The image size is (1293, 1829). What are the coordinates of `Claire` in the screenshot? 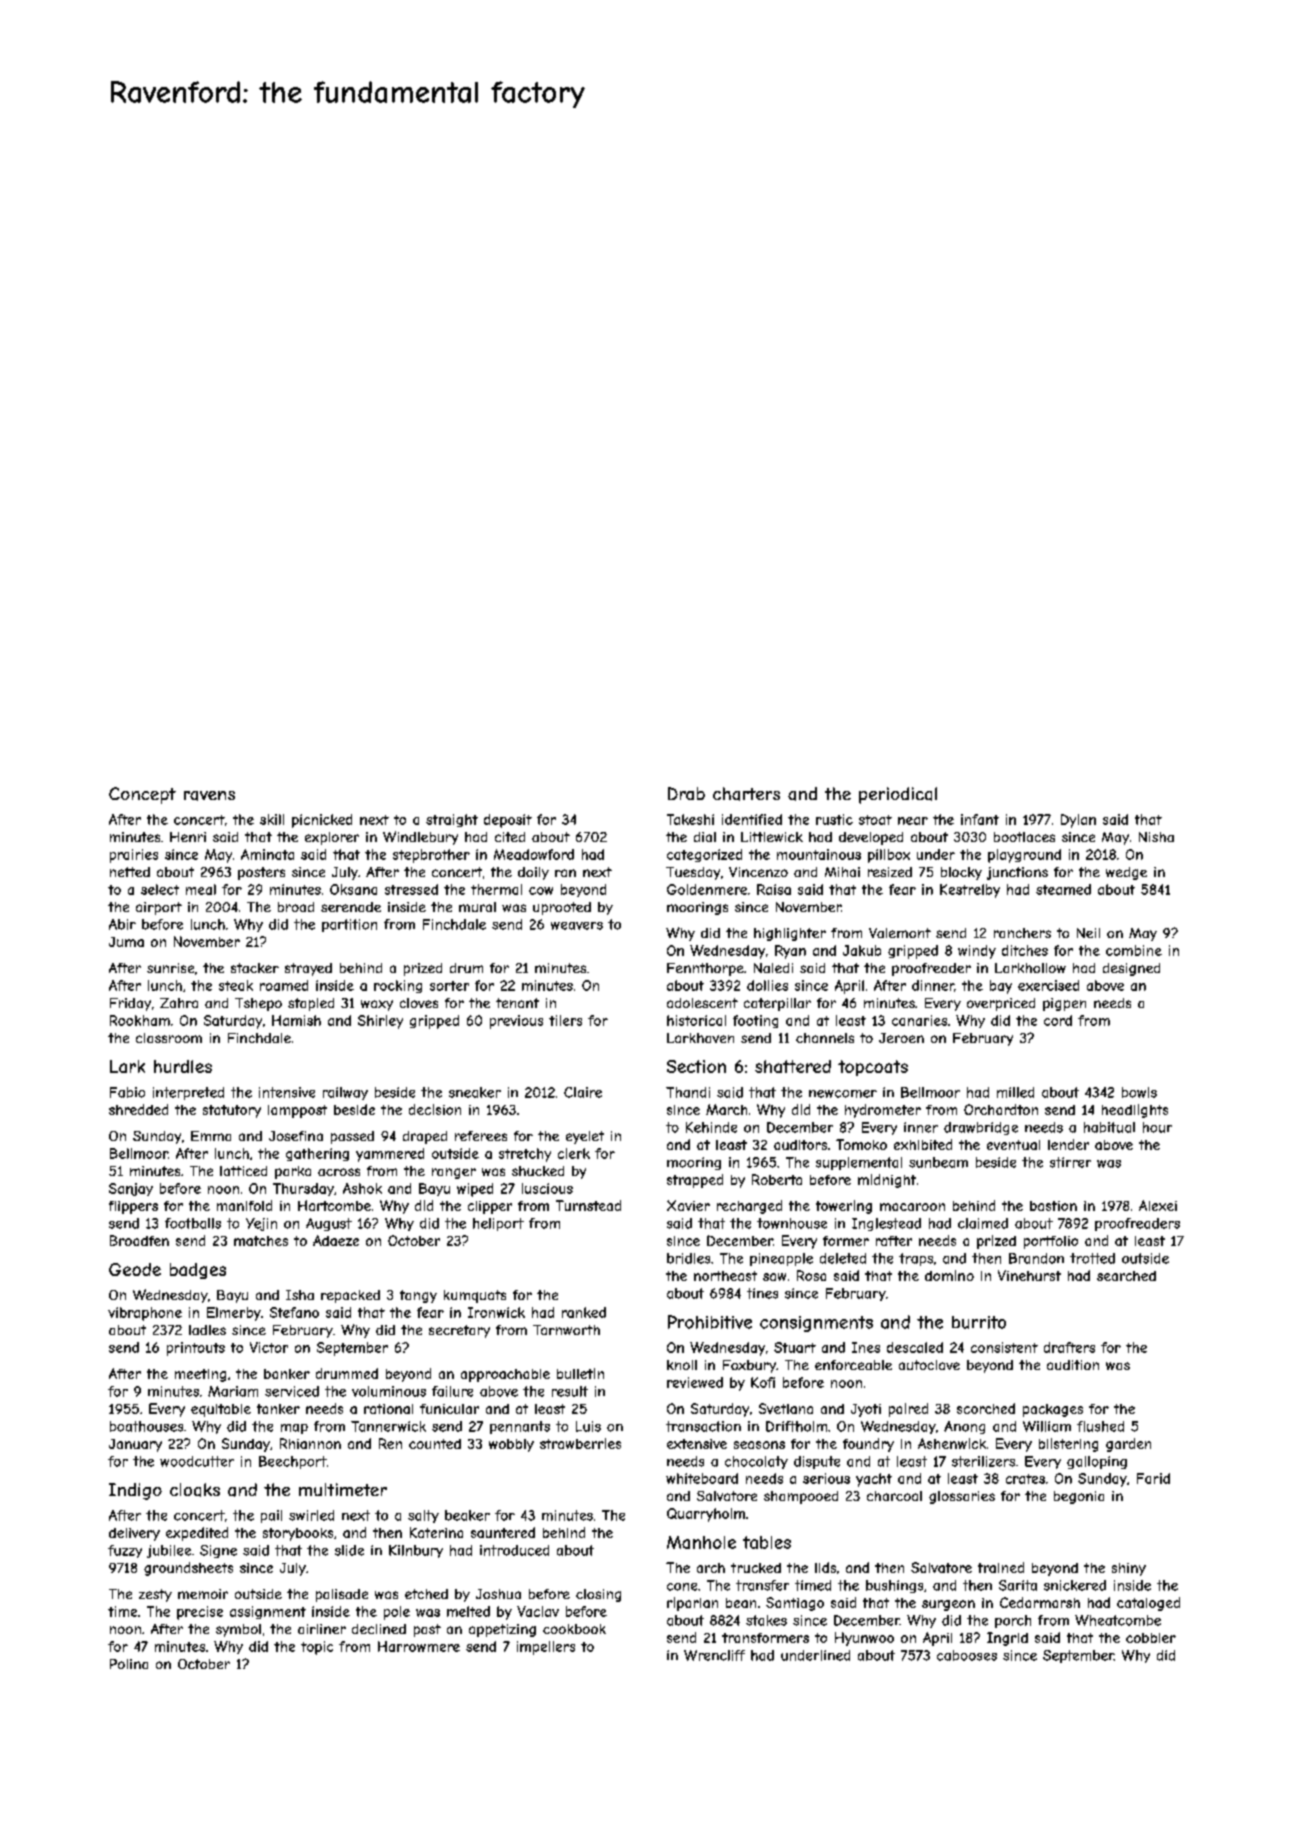 It's located at (583, 1092).
